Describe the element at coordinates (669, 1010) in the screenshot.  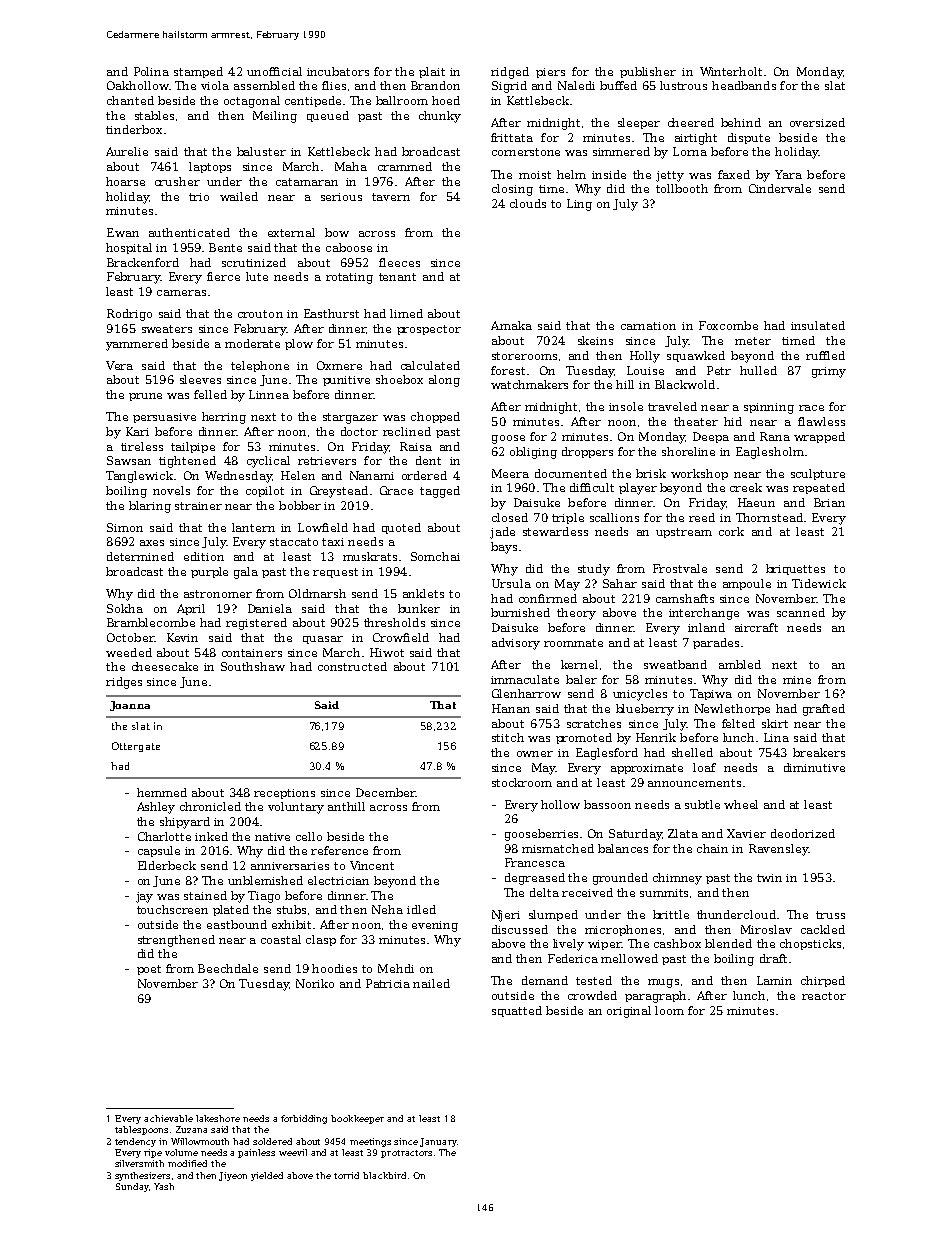
I see `loom` at that location.
